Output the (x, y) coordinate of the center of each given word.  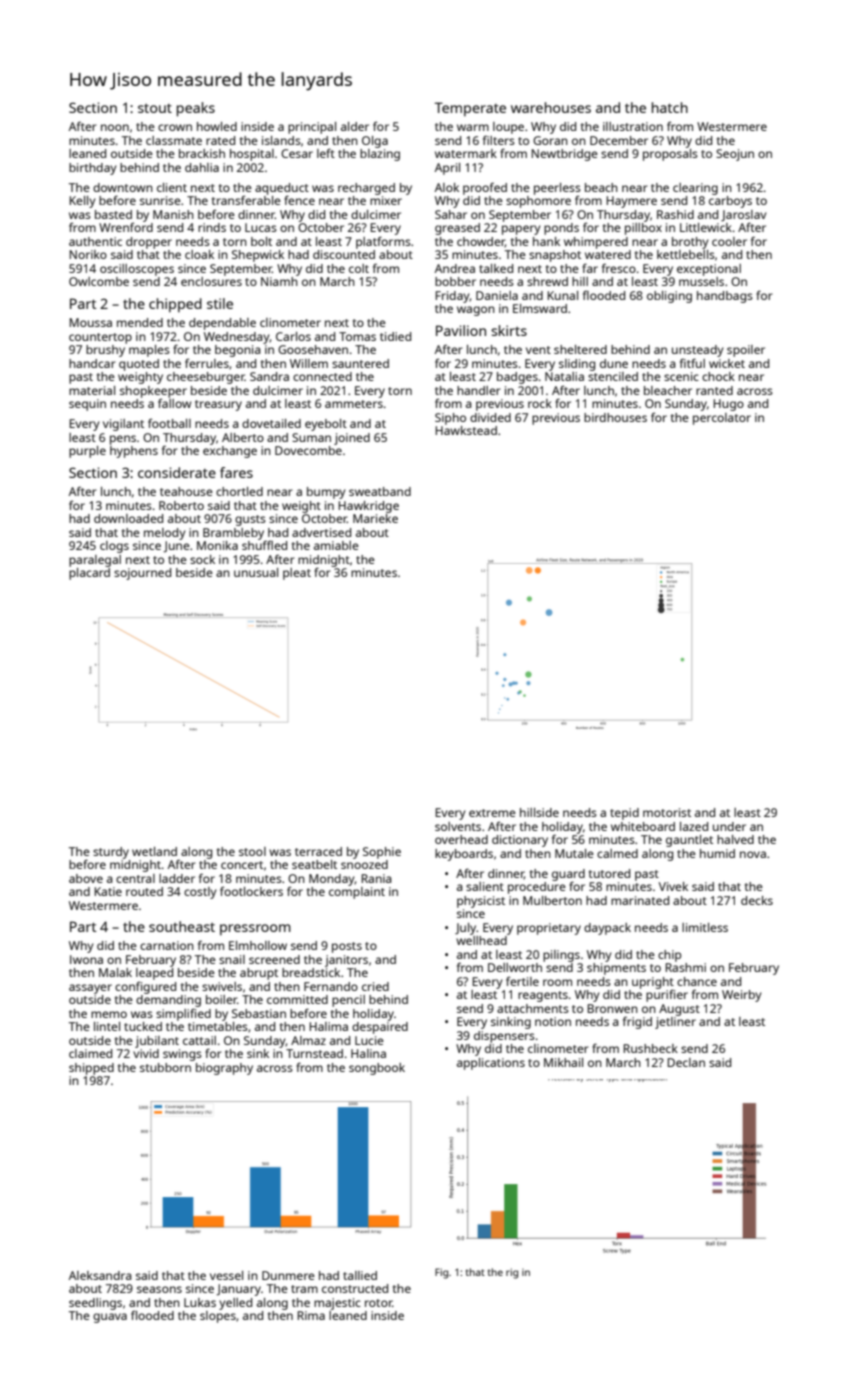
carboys (730, 202)
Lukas (200, 1302)
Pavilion (461, 330)
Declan (686, 1062)
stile (220, 303)
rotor (378, 1303)
